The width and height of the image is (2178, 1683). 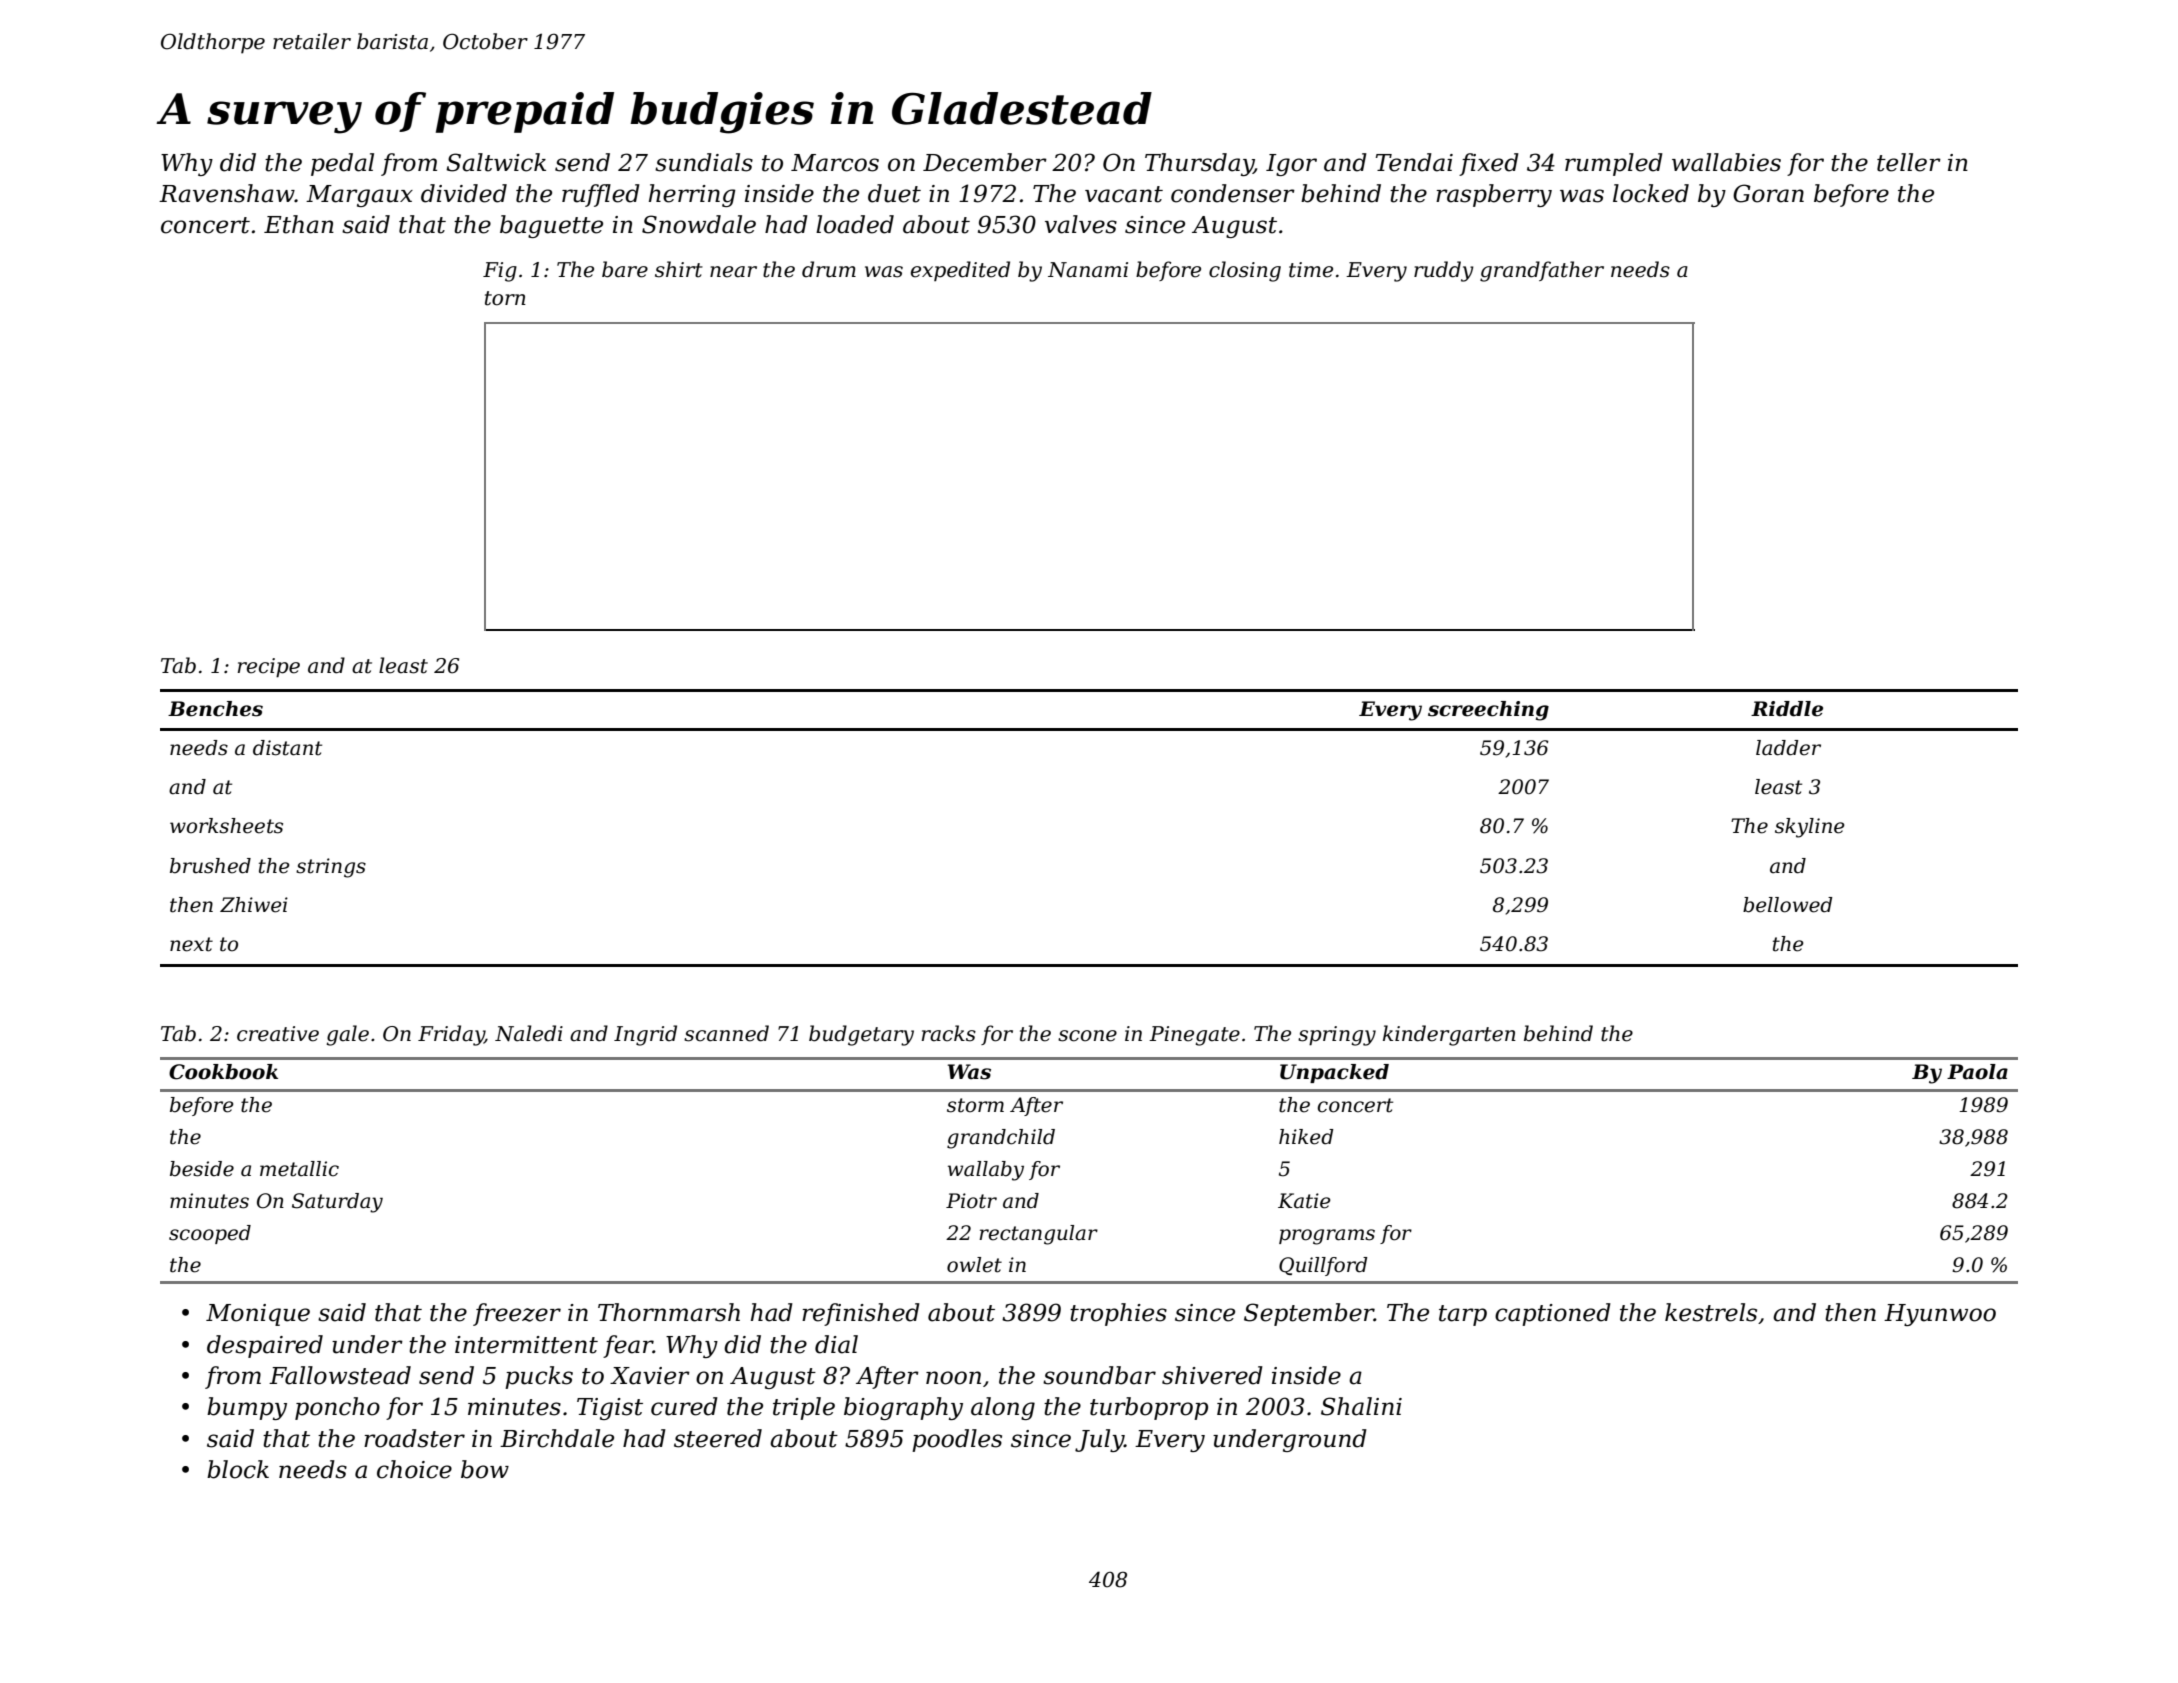 I want to click on Hyunwoo, so click(x=1940, y=1315).
